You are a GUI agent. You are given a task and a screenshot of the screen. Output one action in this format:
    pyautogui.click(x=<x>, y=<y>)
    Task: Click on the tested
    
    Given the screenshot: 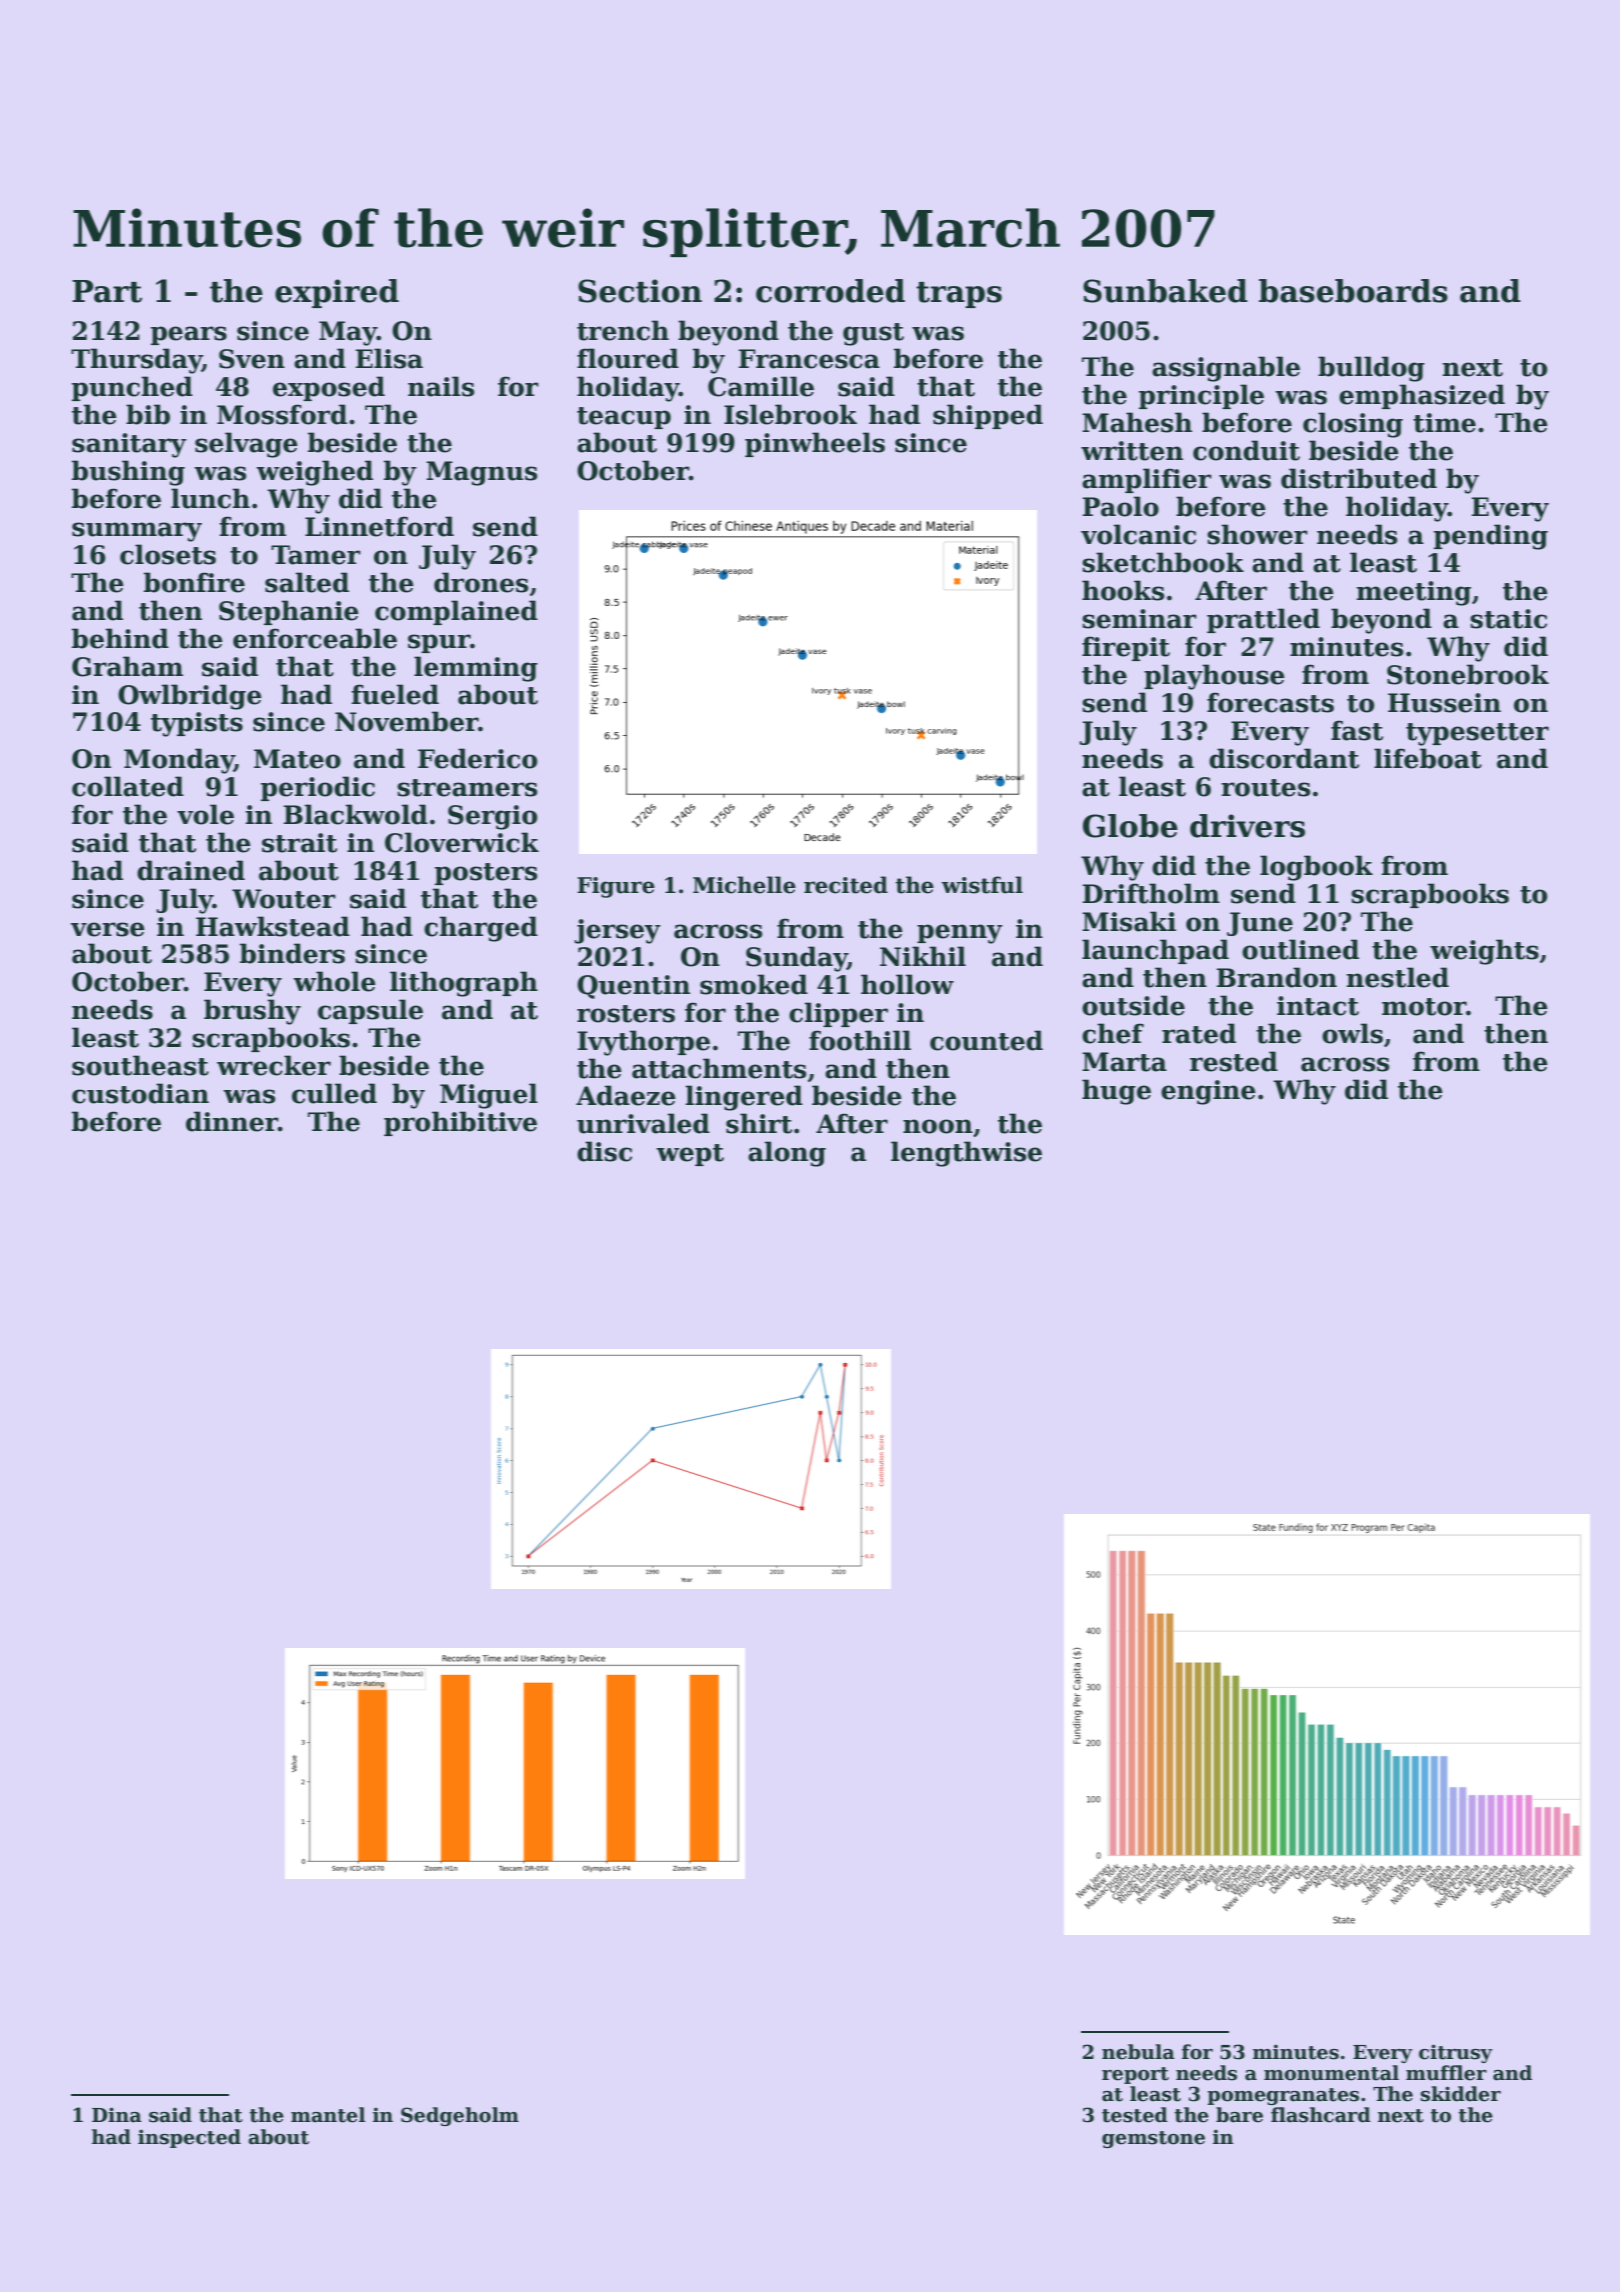 What is the action you would take?
    pyautogui.click(x=1135, y=2115)
